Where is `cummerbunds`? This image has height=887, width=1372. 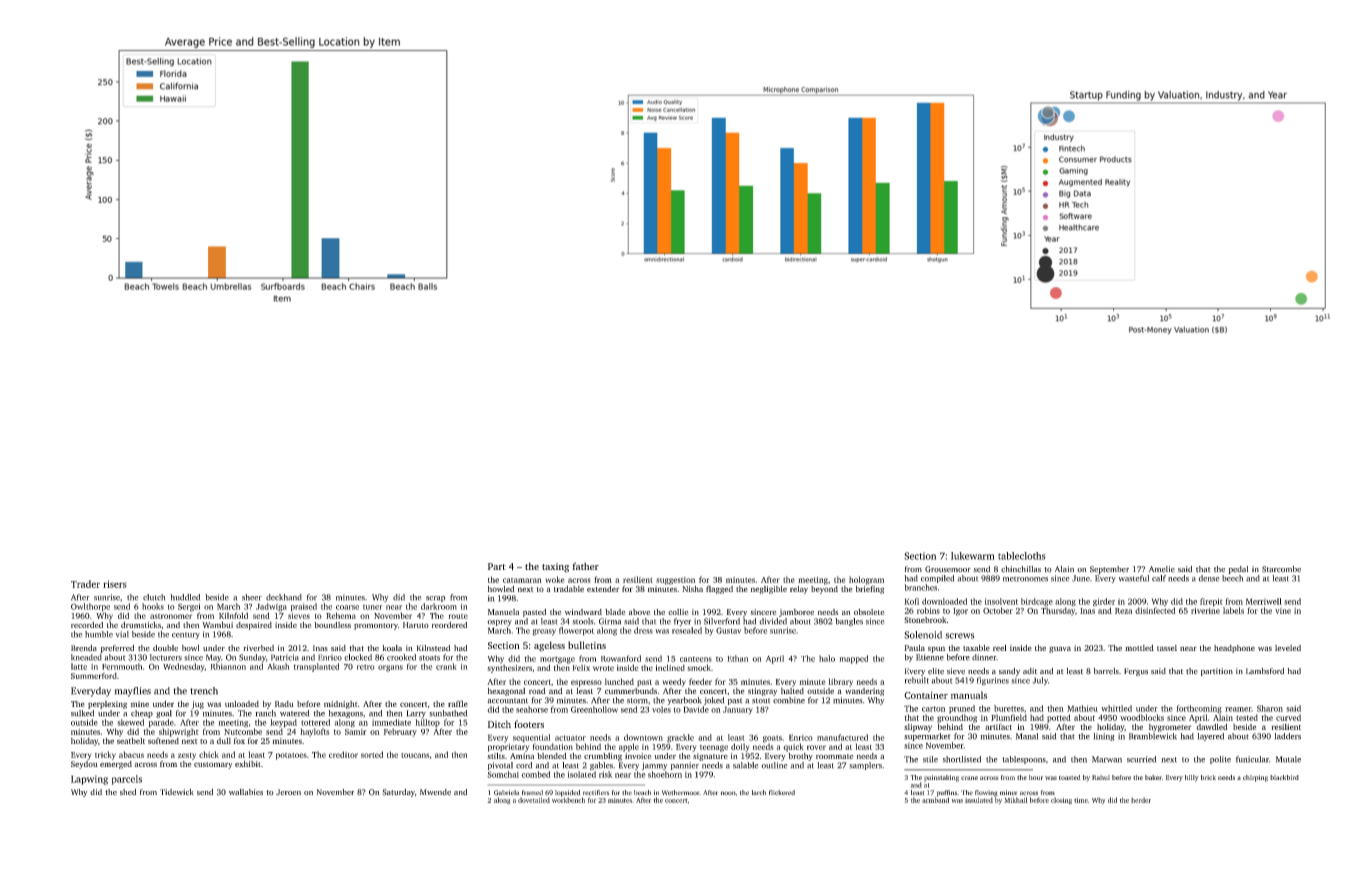 cummerbunds is located at coordinates (631, 691).
